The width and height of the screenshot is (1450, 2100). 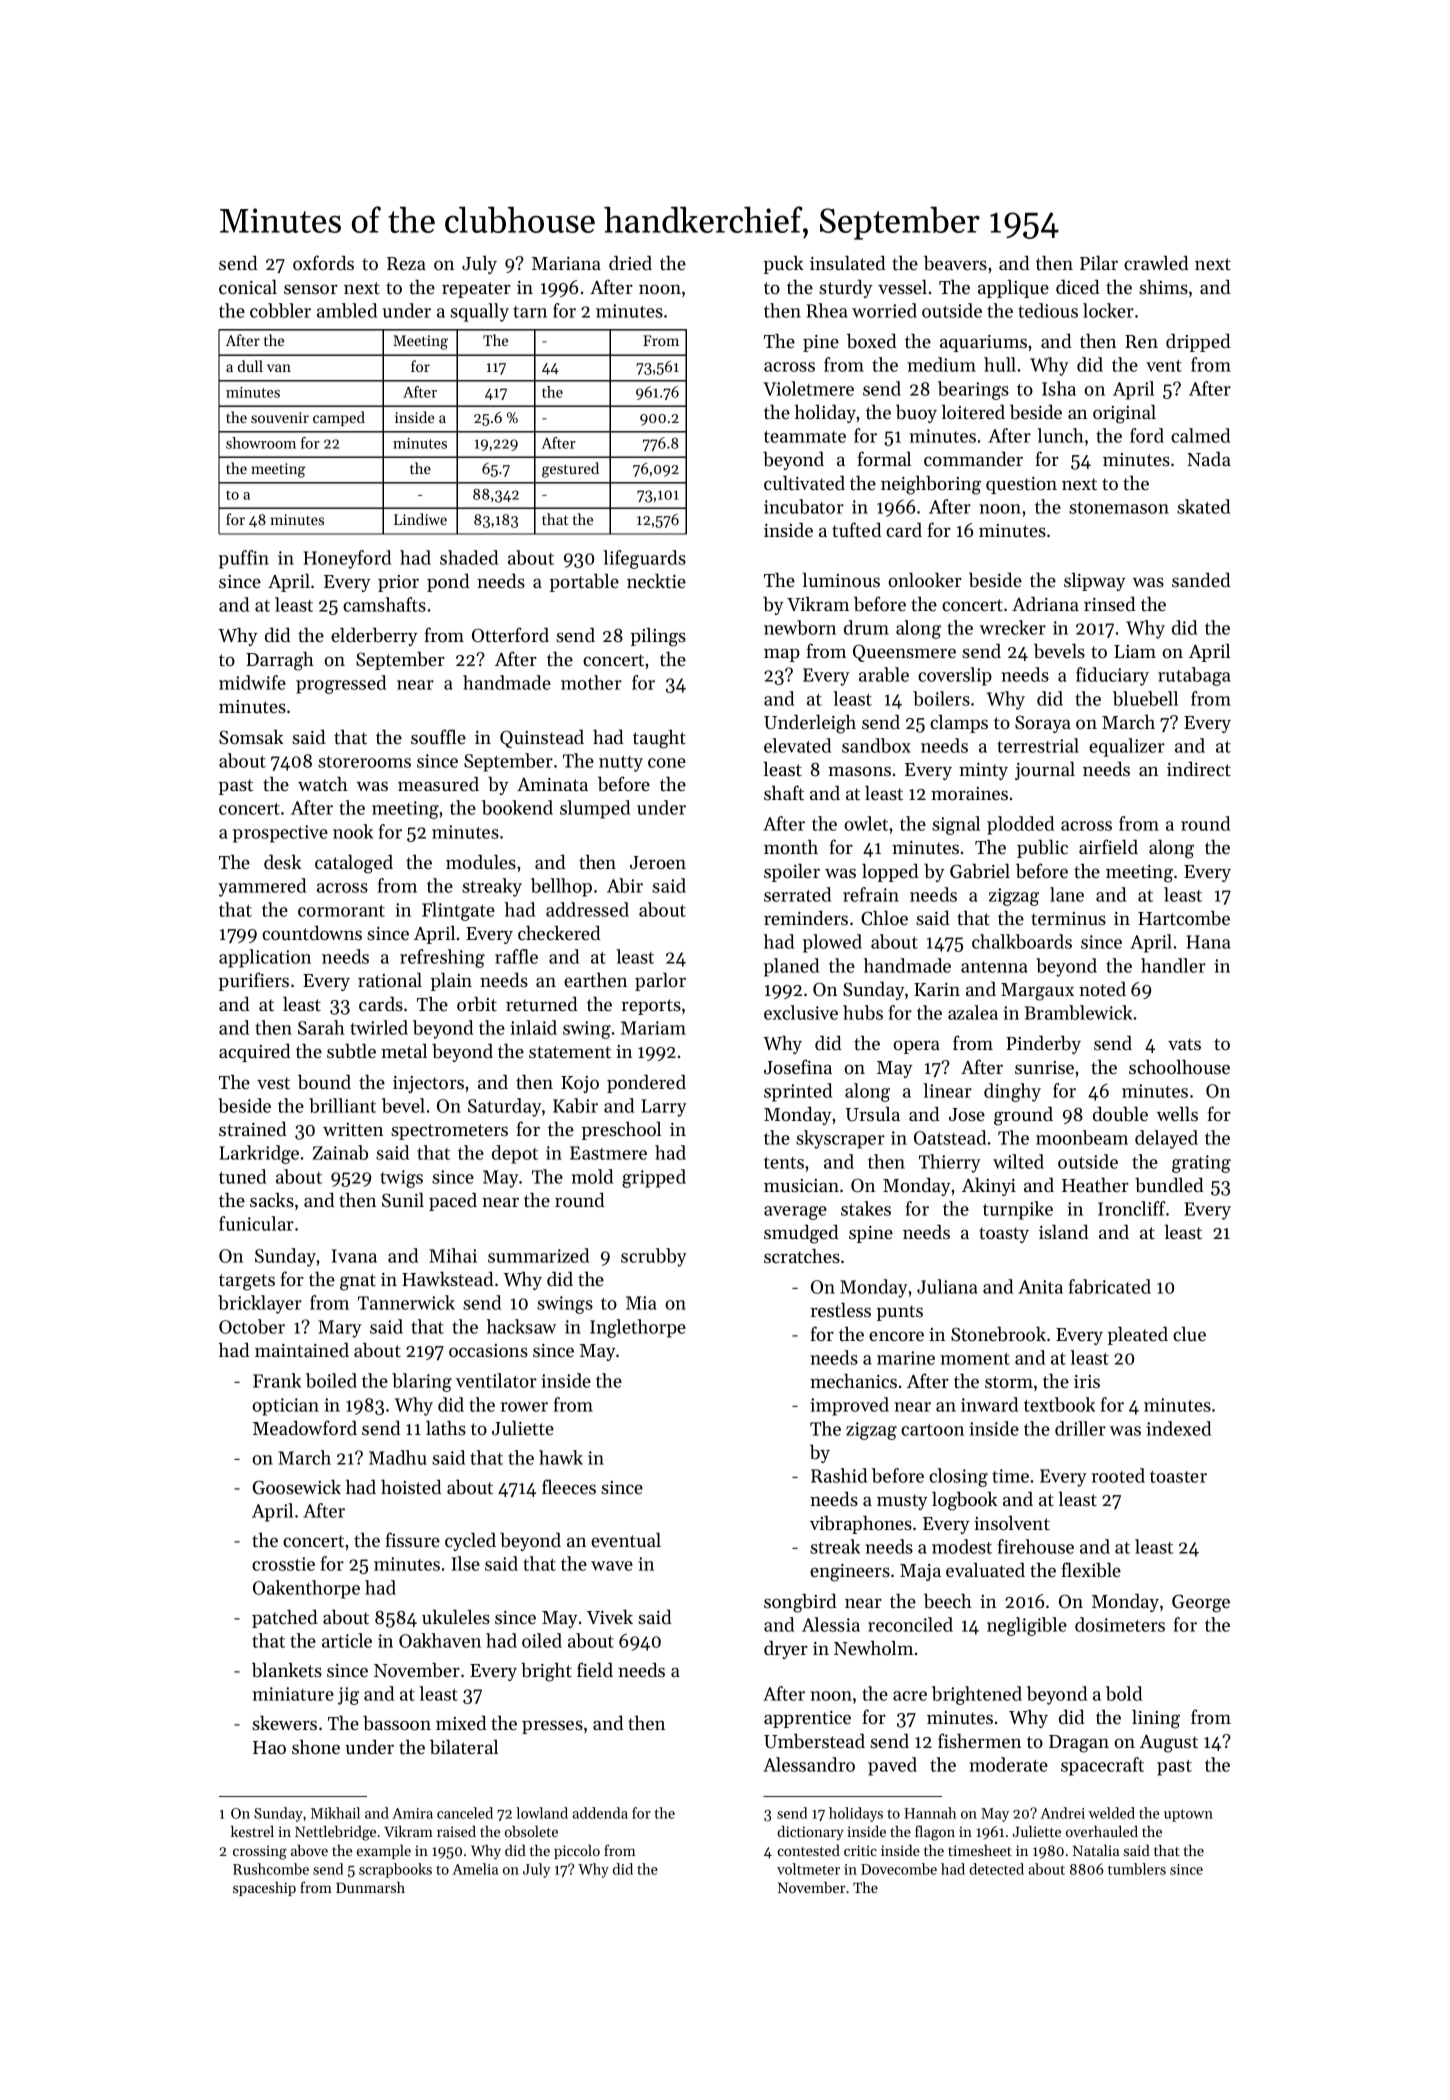 What do you see at coordinates (449, 1132) in the screenshot?
I see `spectrometers` at bounding box center [449, 1132].
